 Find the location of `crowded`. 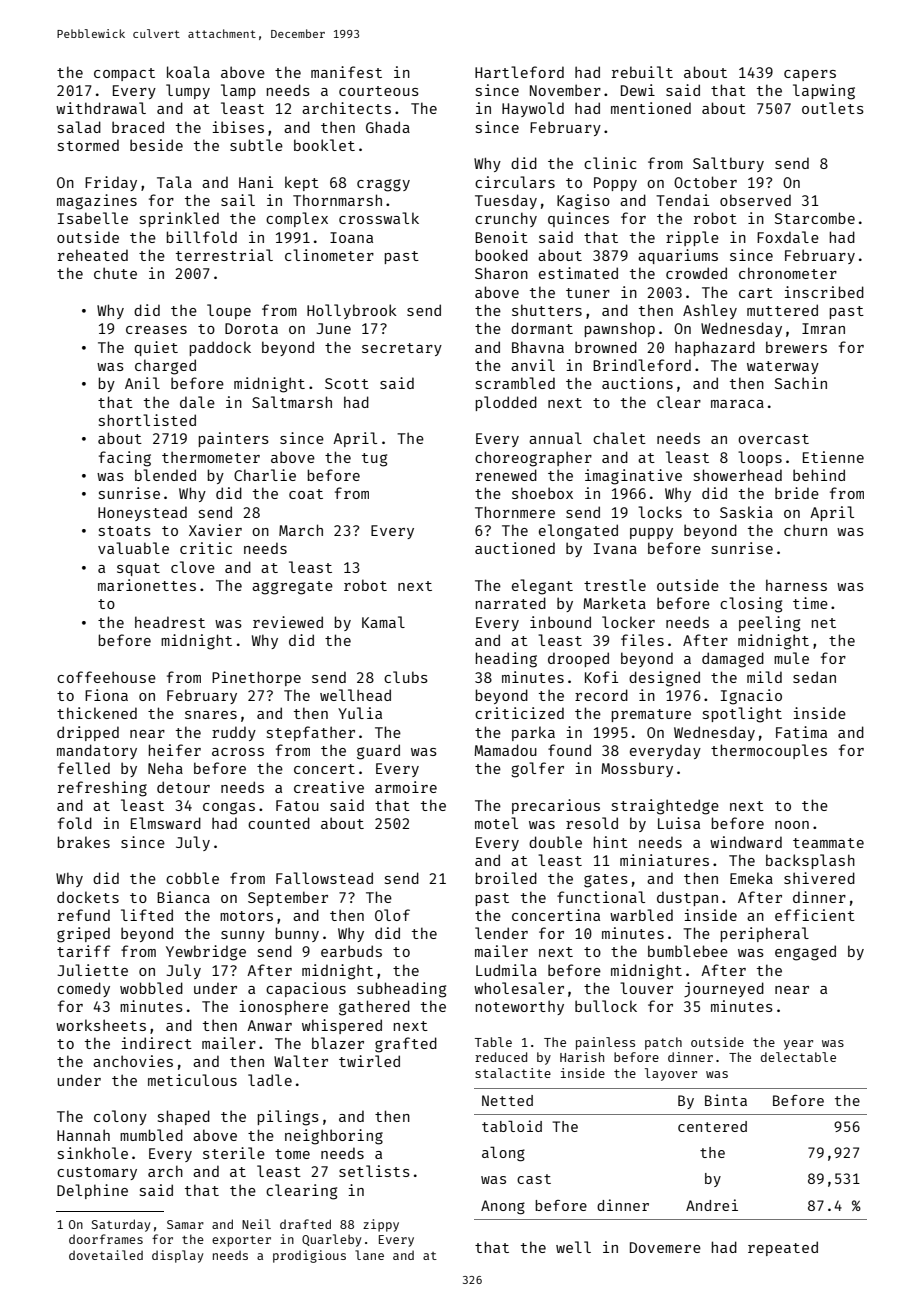

crowded is located at coordinates (696, 273).
